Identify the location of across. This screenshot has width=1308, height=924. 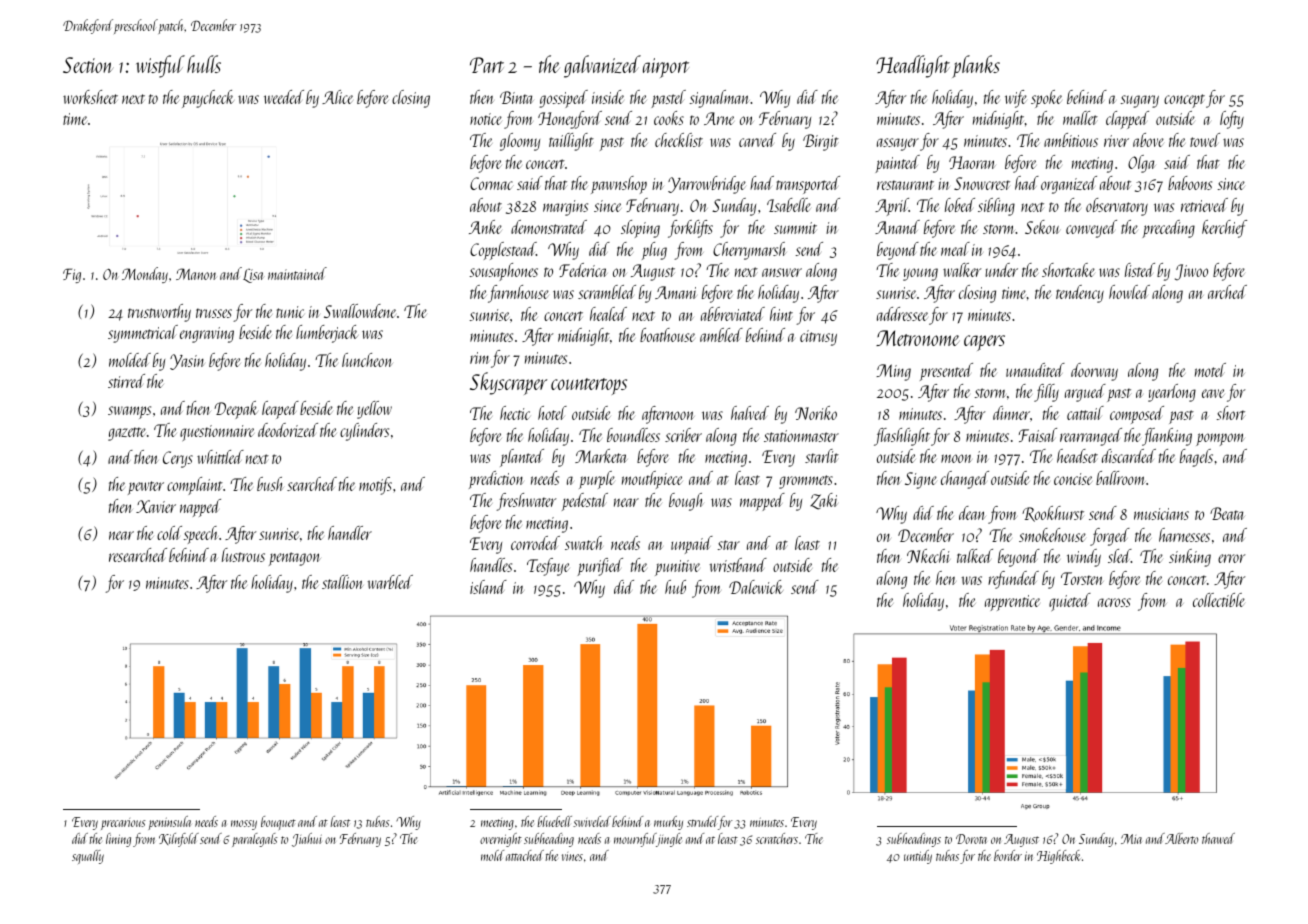
(1114, 602).
